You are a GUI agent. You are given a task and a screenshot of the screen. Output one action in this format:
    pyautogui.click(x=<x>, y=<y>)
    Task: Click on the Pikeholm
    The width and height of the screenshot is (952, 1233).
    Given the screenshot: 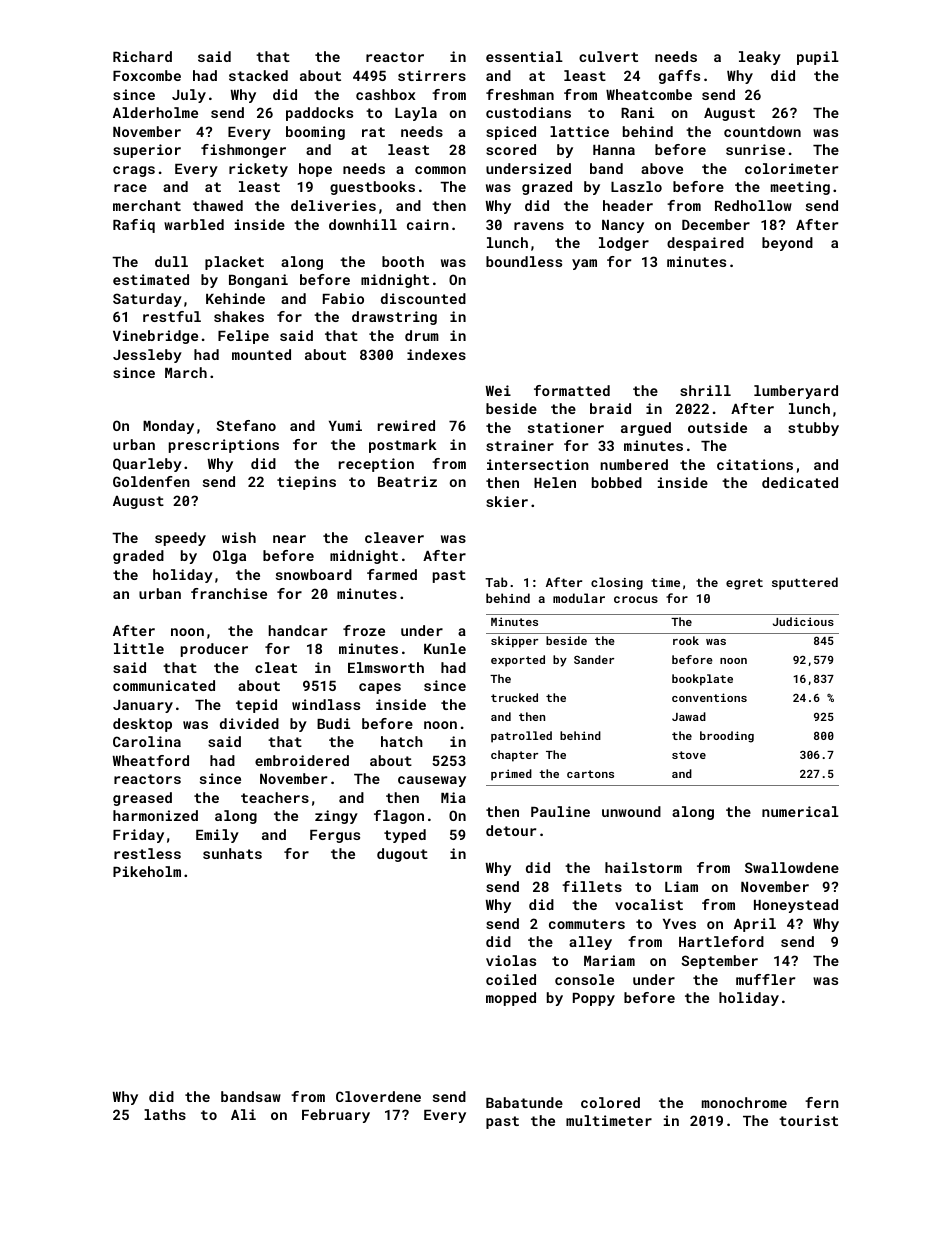 What is the action you would take?
    pyautogui.click(x=147, y=871)
